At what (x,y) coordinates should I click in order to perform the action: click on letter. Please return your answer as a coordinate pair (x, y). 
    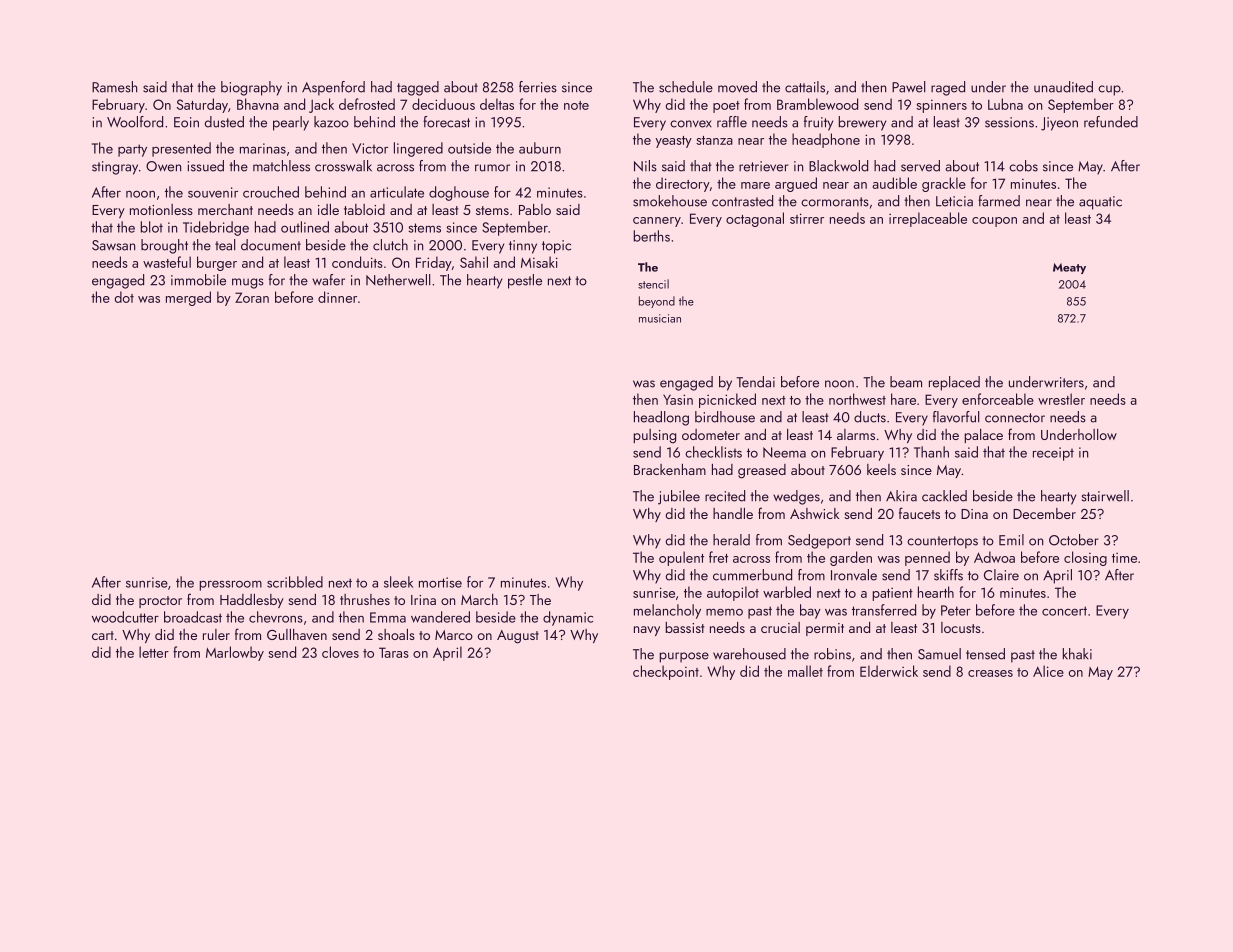
    Looking at the image, I should click on (154, 652).
